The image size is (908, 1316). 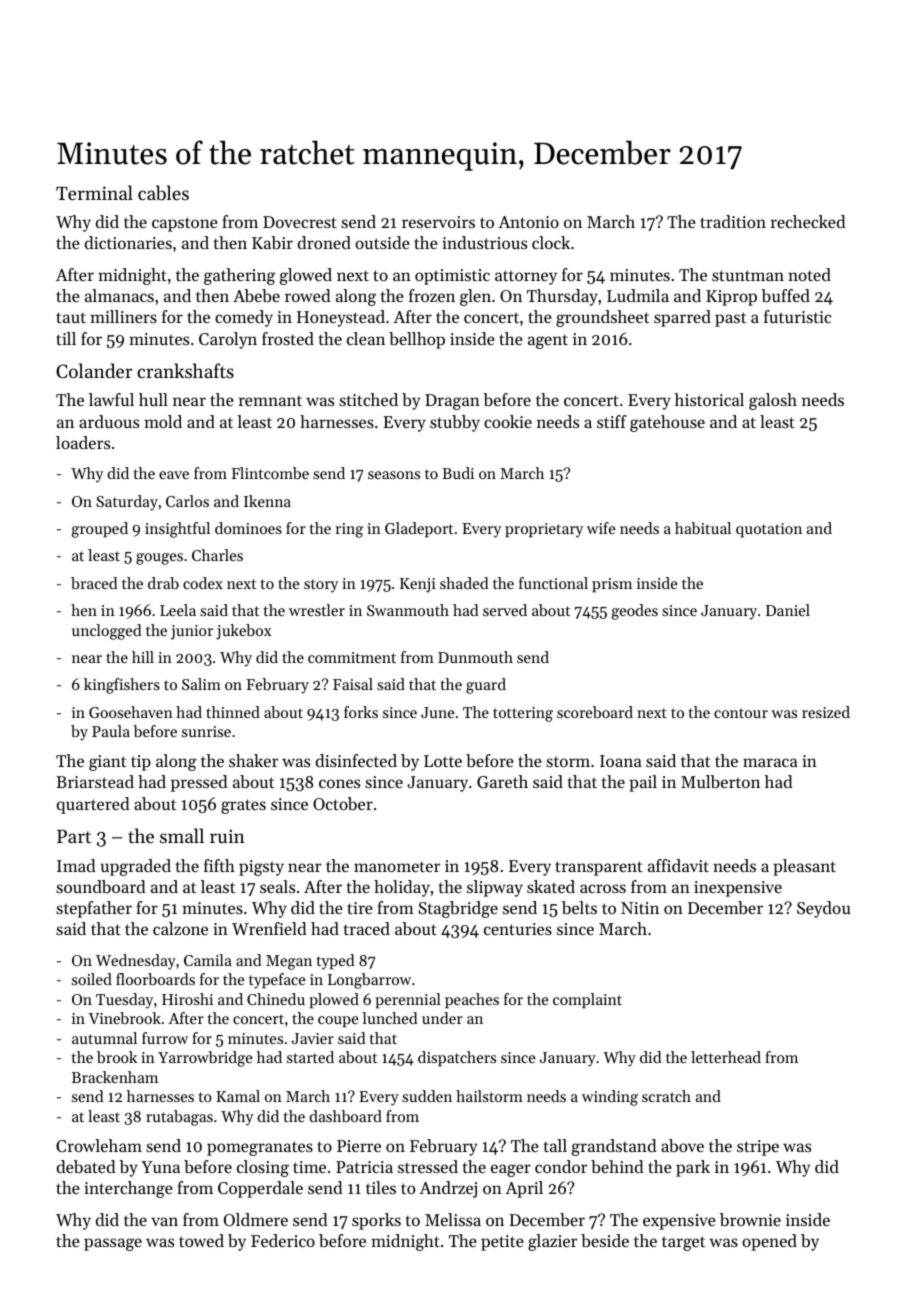 I want to click on tradition, so click(x=733, y=221).
